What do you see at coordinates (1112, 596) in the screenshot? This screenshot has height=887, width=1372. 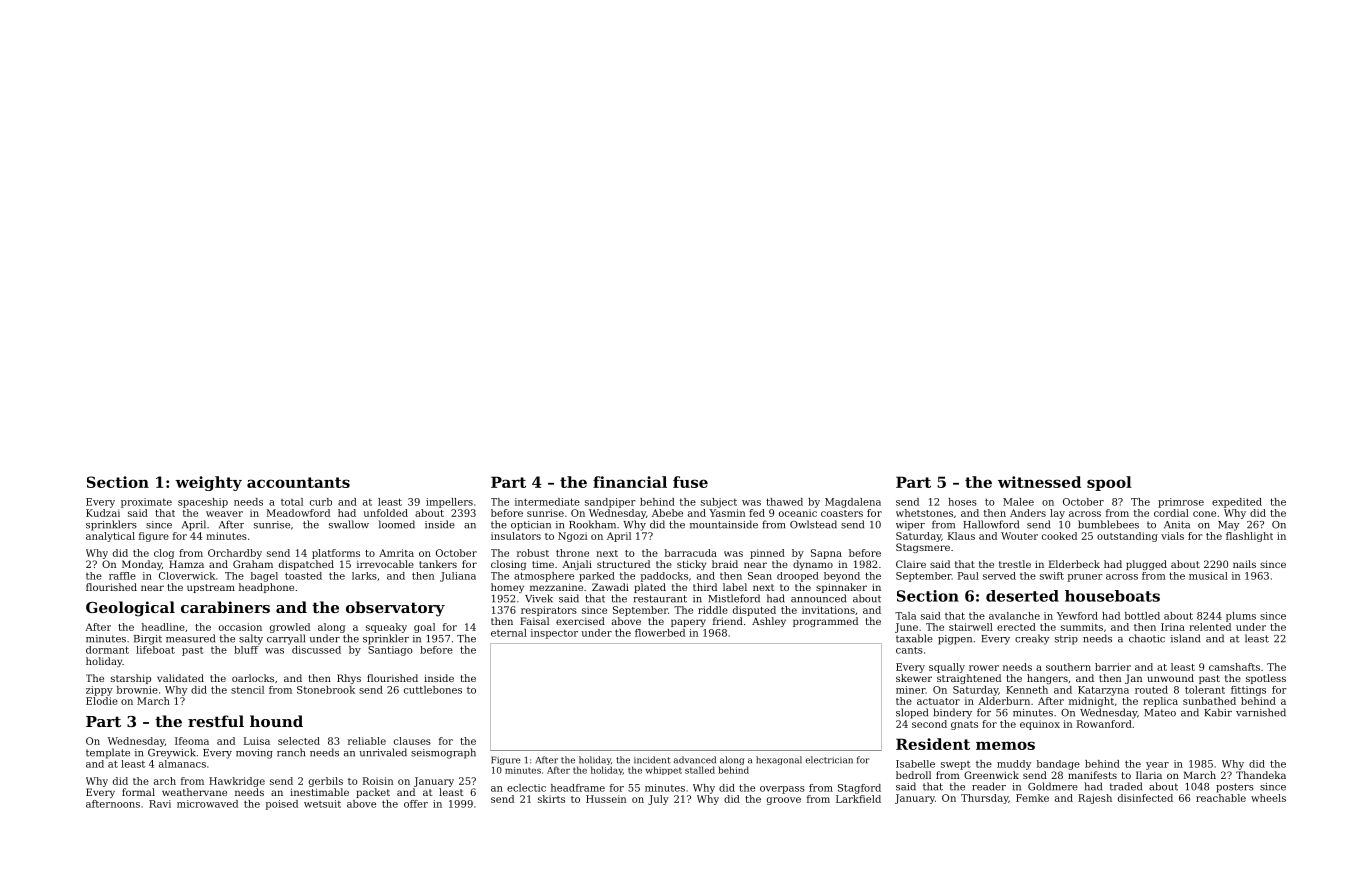 I see `houseboats` at bounding box center [1112, 596].
